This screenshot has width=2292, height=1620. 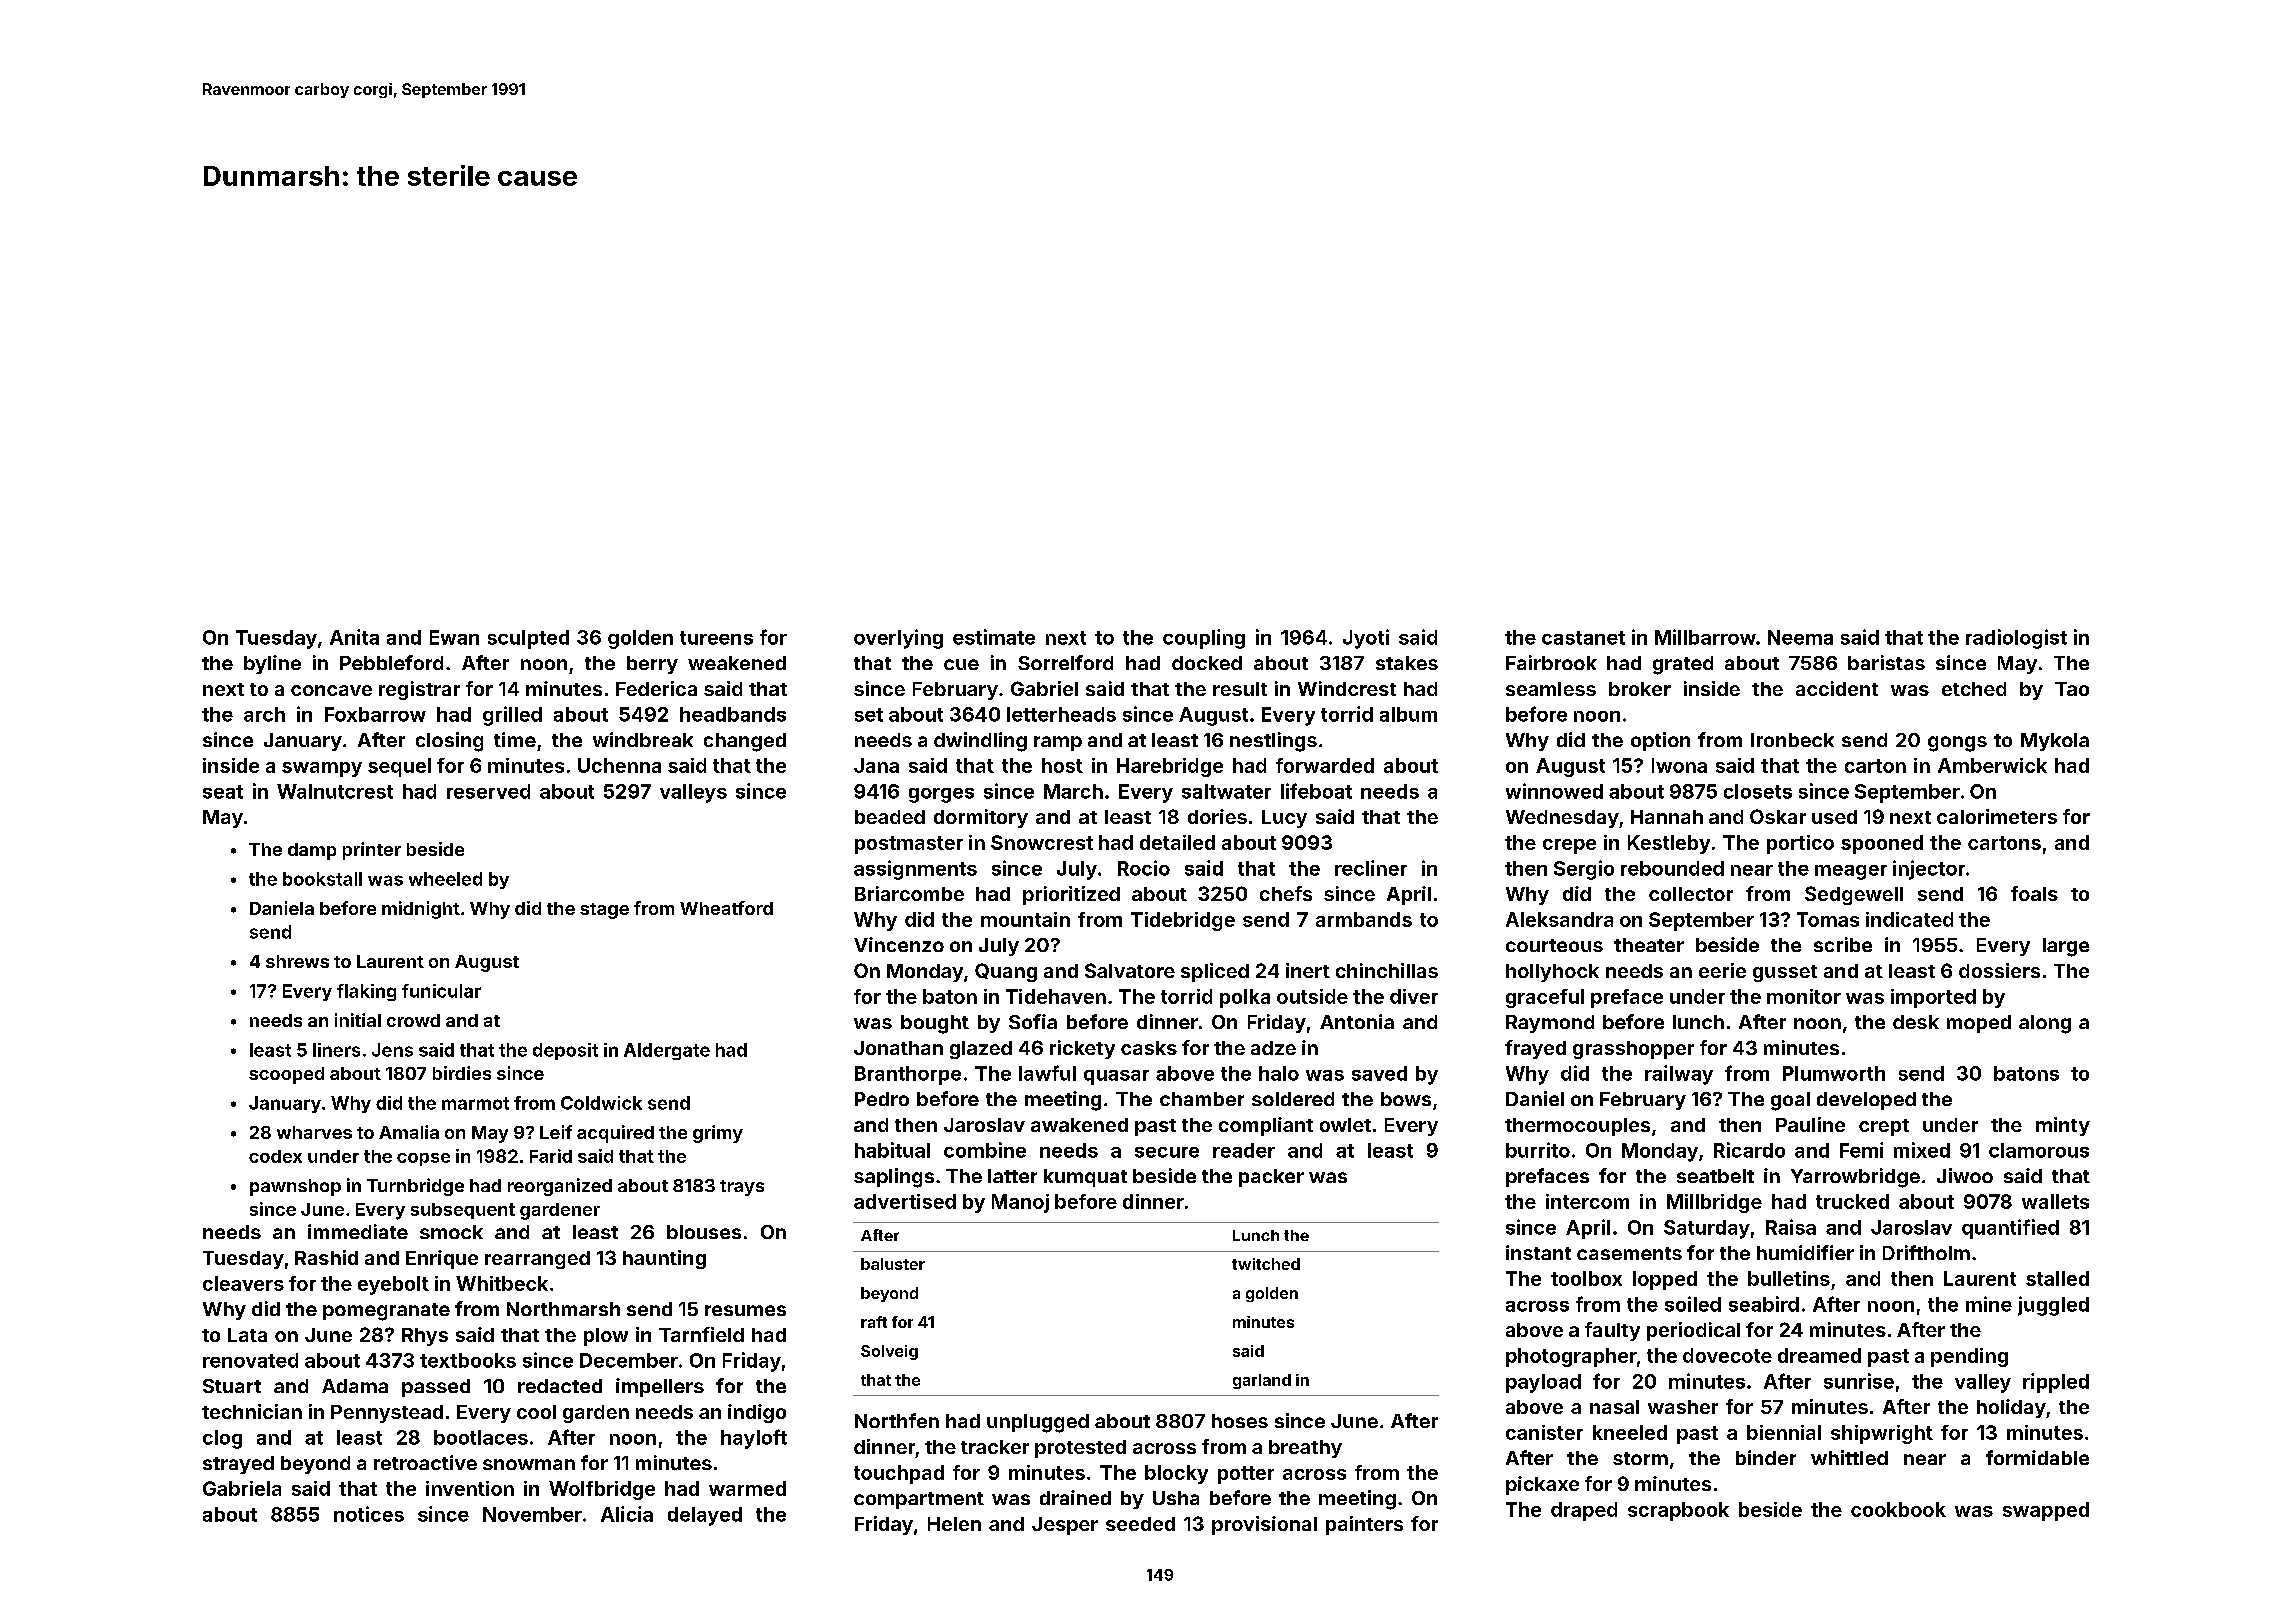 I want to click on provisional, so click(x=1264, y=1525).
